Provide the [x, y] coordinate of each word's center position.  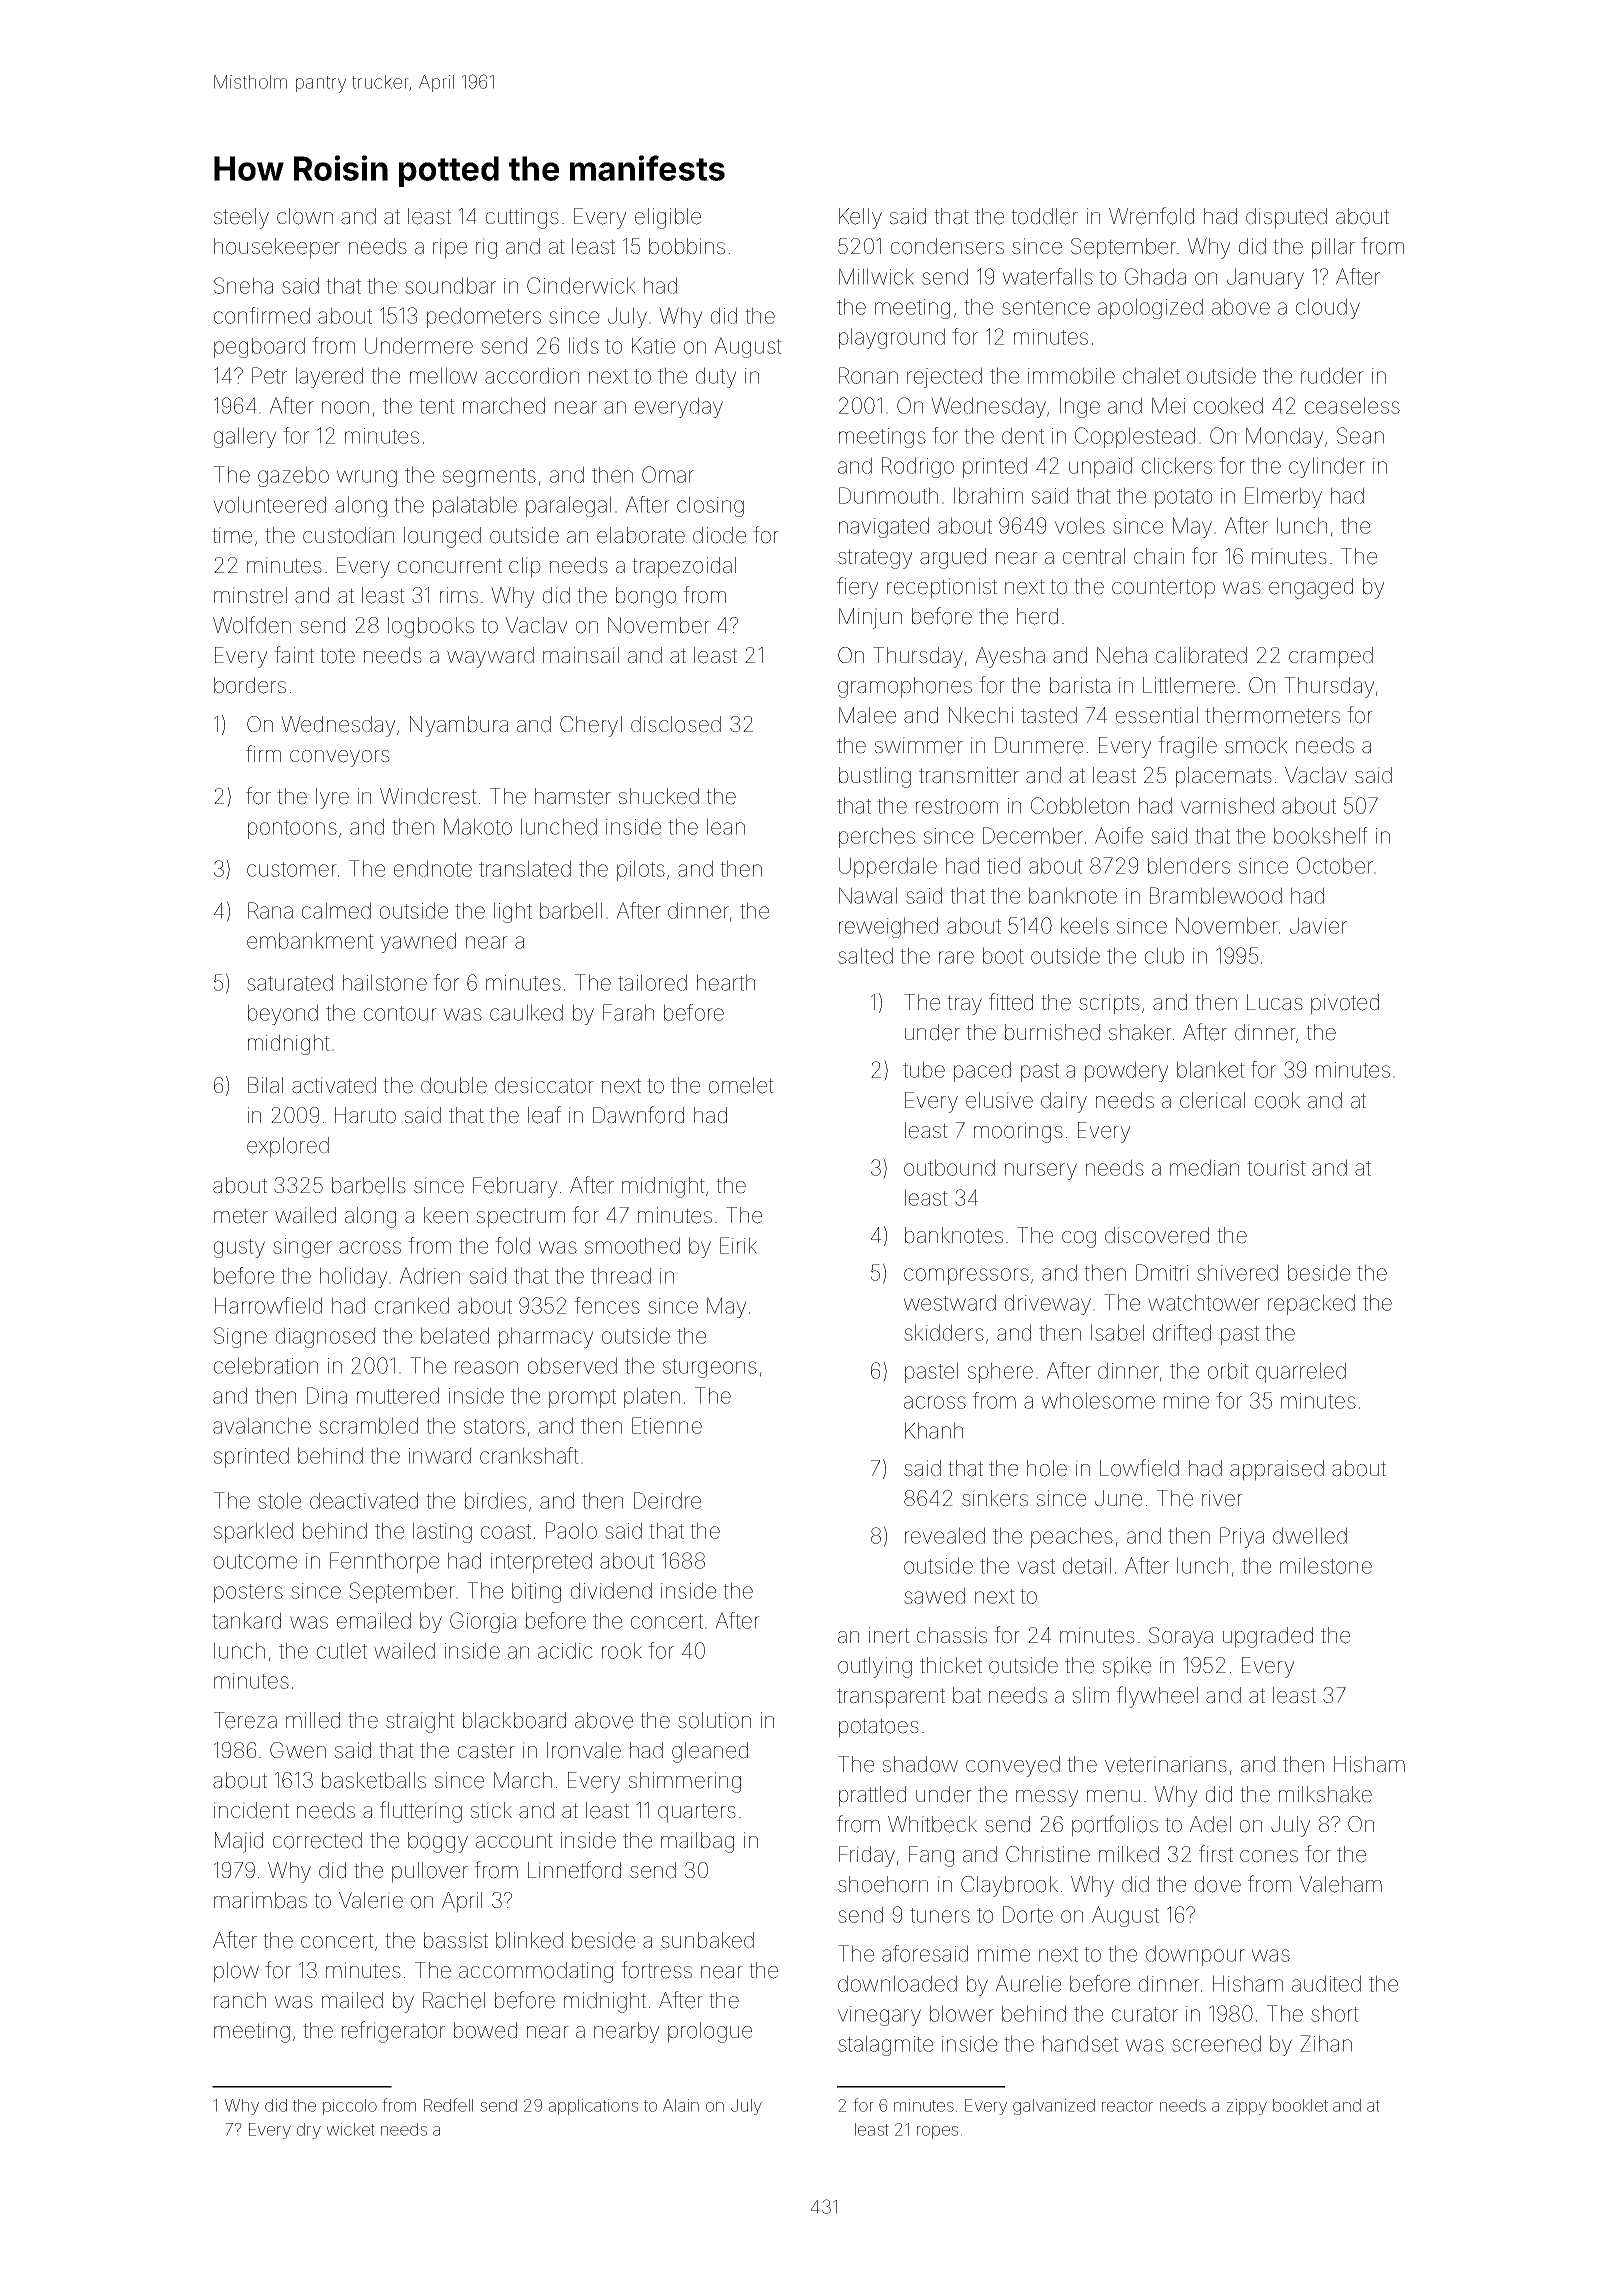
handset [1081, 2043]
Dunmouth [888, 495]
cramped [1331, 657]
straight [420, 1722]
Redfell [448, 2105]
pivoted [1345, 1004]
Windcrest [428, 796]
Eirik [738, 1245]
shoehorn [883, 1884]
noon [345, 407]
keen [446, 1215]
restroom [957, 806]
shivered [1237, 1272]
